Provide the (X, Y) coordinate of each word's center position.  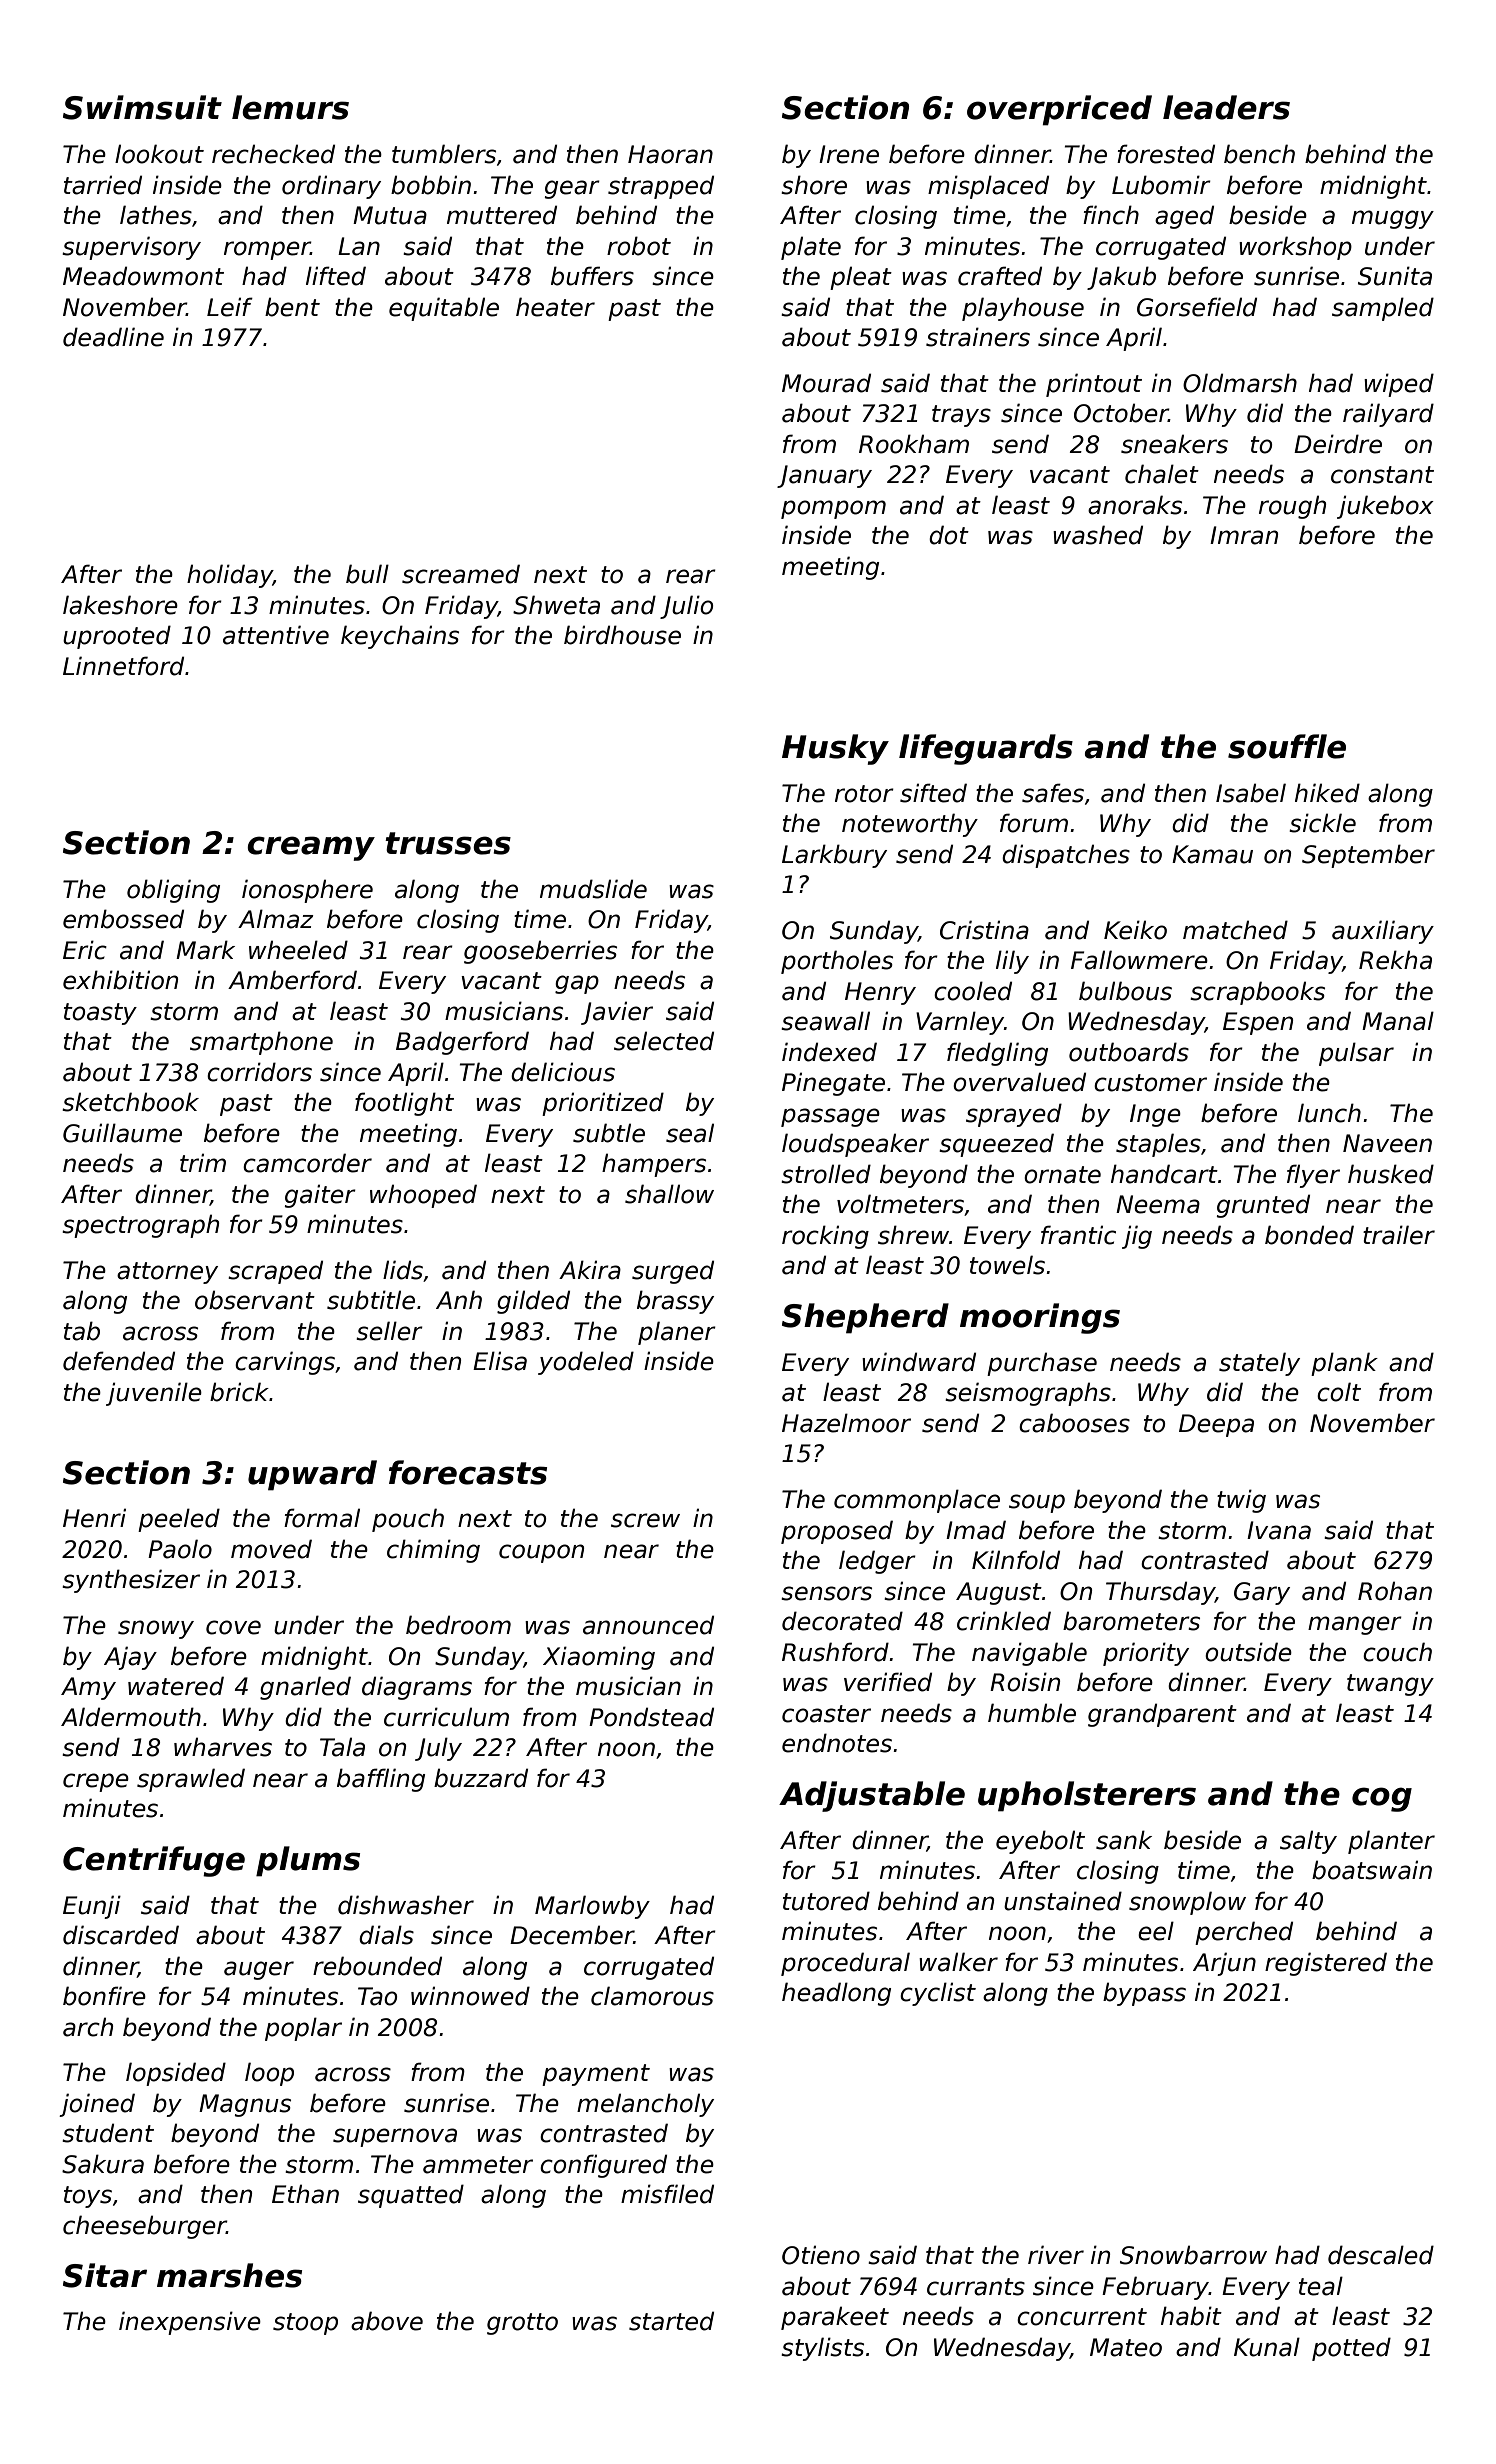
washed (1098, 535)
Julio (686, 607)
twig (1241, 1501)
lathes (156, 215)
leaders (1226, 107)
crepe (96, 1782)
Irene (849, 154)
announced (648, 1625)
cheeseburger (145, 2227)
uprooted (117, 637)
